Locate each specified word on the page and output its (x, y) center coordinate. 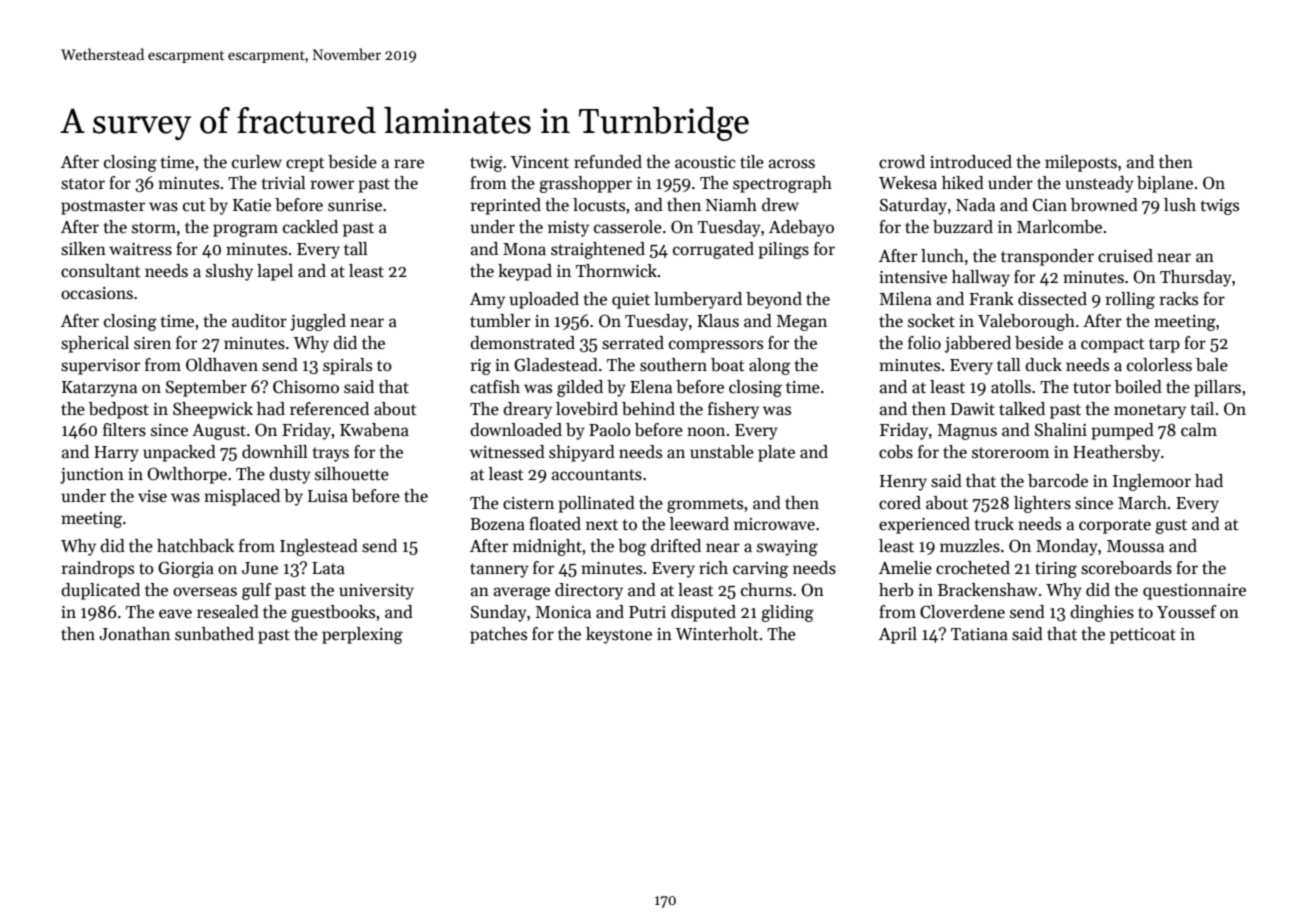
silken (83, 249)
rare (409, 164)
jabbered (978, 344)
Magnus (967, 432)
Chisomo (306, 387)
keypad (525, 272)
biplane (1165, 184)
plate (776, 453)
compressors (716, 346)
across (792, 164)
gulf (256, 591)
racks (1179, 299)
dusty (290, 475)
